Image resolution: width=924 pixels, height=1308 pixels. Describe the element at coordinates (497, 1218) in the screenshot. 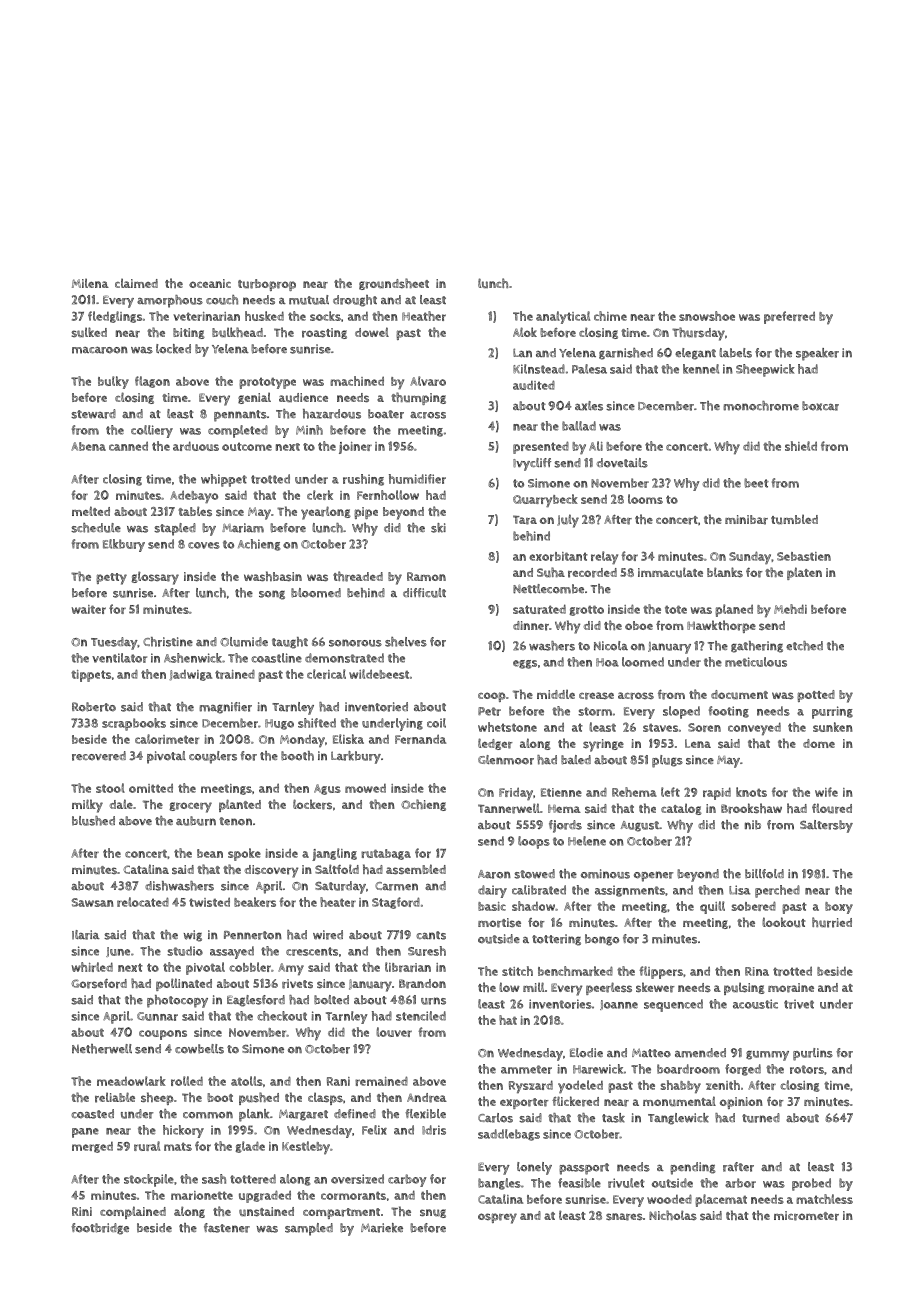

I see `osprey` at that location.
